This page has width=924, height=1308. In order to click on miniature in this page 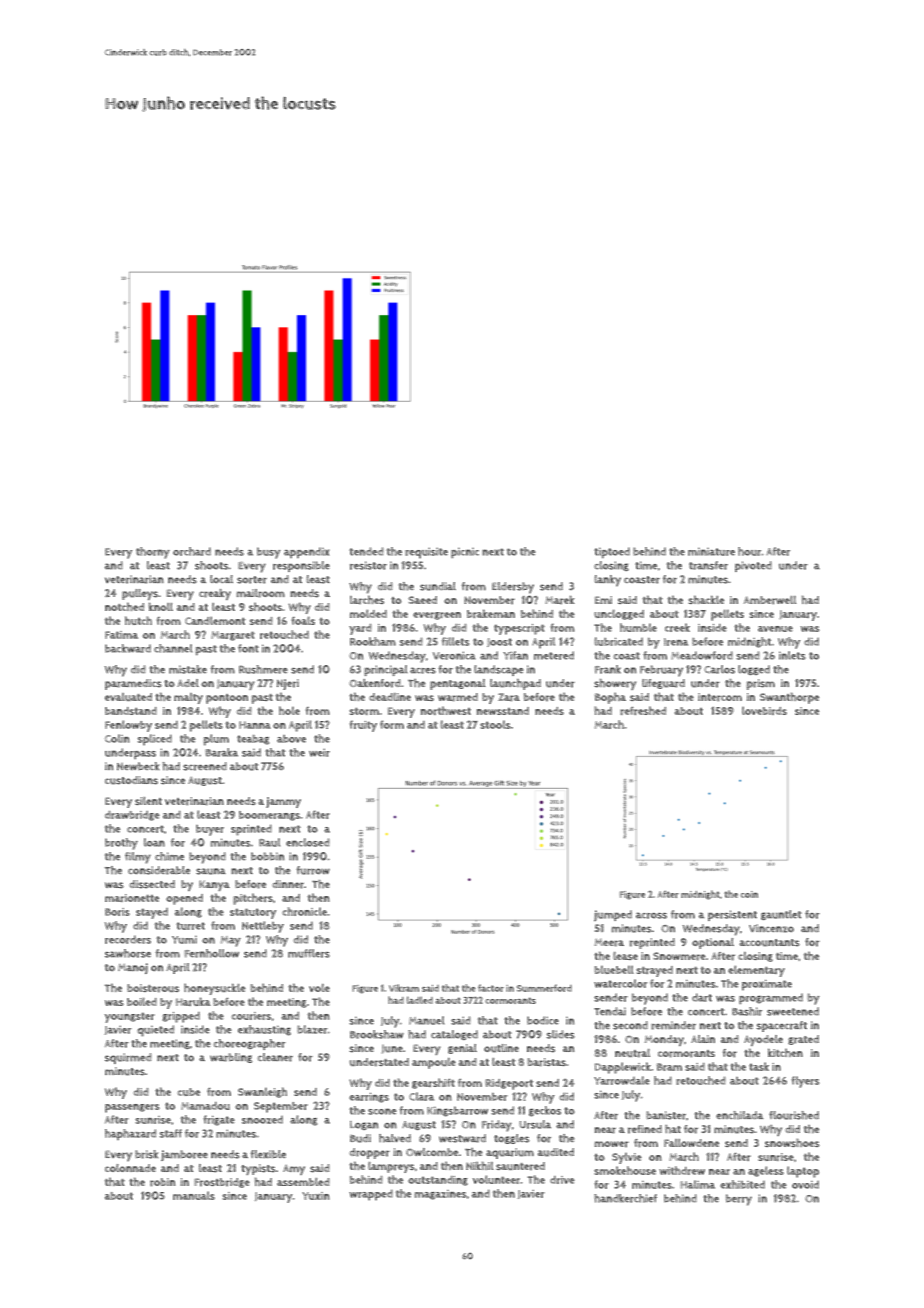, I will do `click(711, 551)`.
